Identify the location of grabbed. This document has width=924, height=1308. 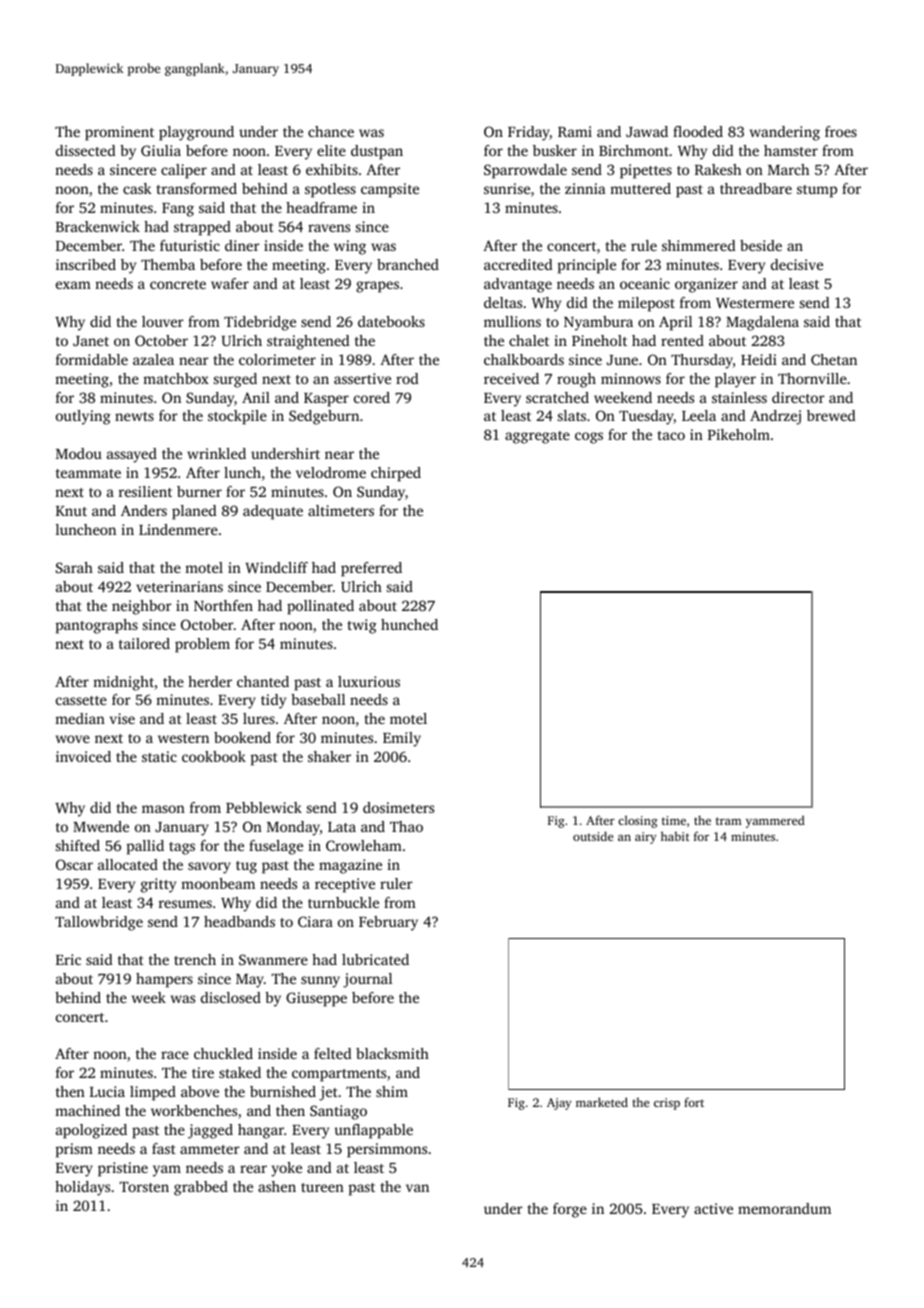
(201, 1188).
